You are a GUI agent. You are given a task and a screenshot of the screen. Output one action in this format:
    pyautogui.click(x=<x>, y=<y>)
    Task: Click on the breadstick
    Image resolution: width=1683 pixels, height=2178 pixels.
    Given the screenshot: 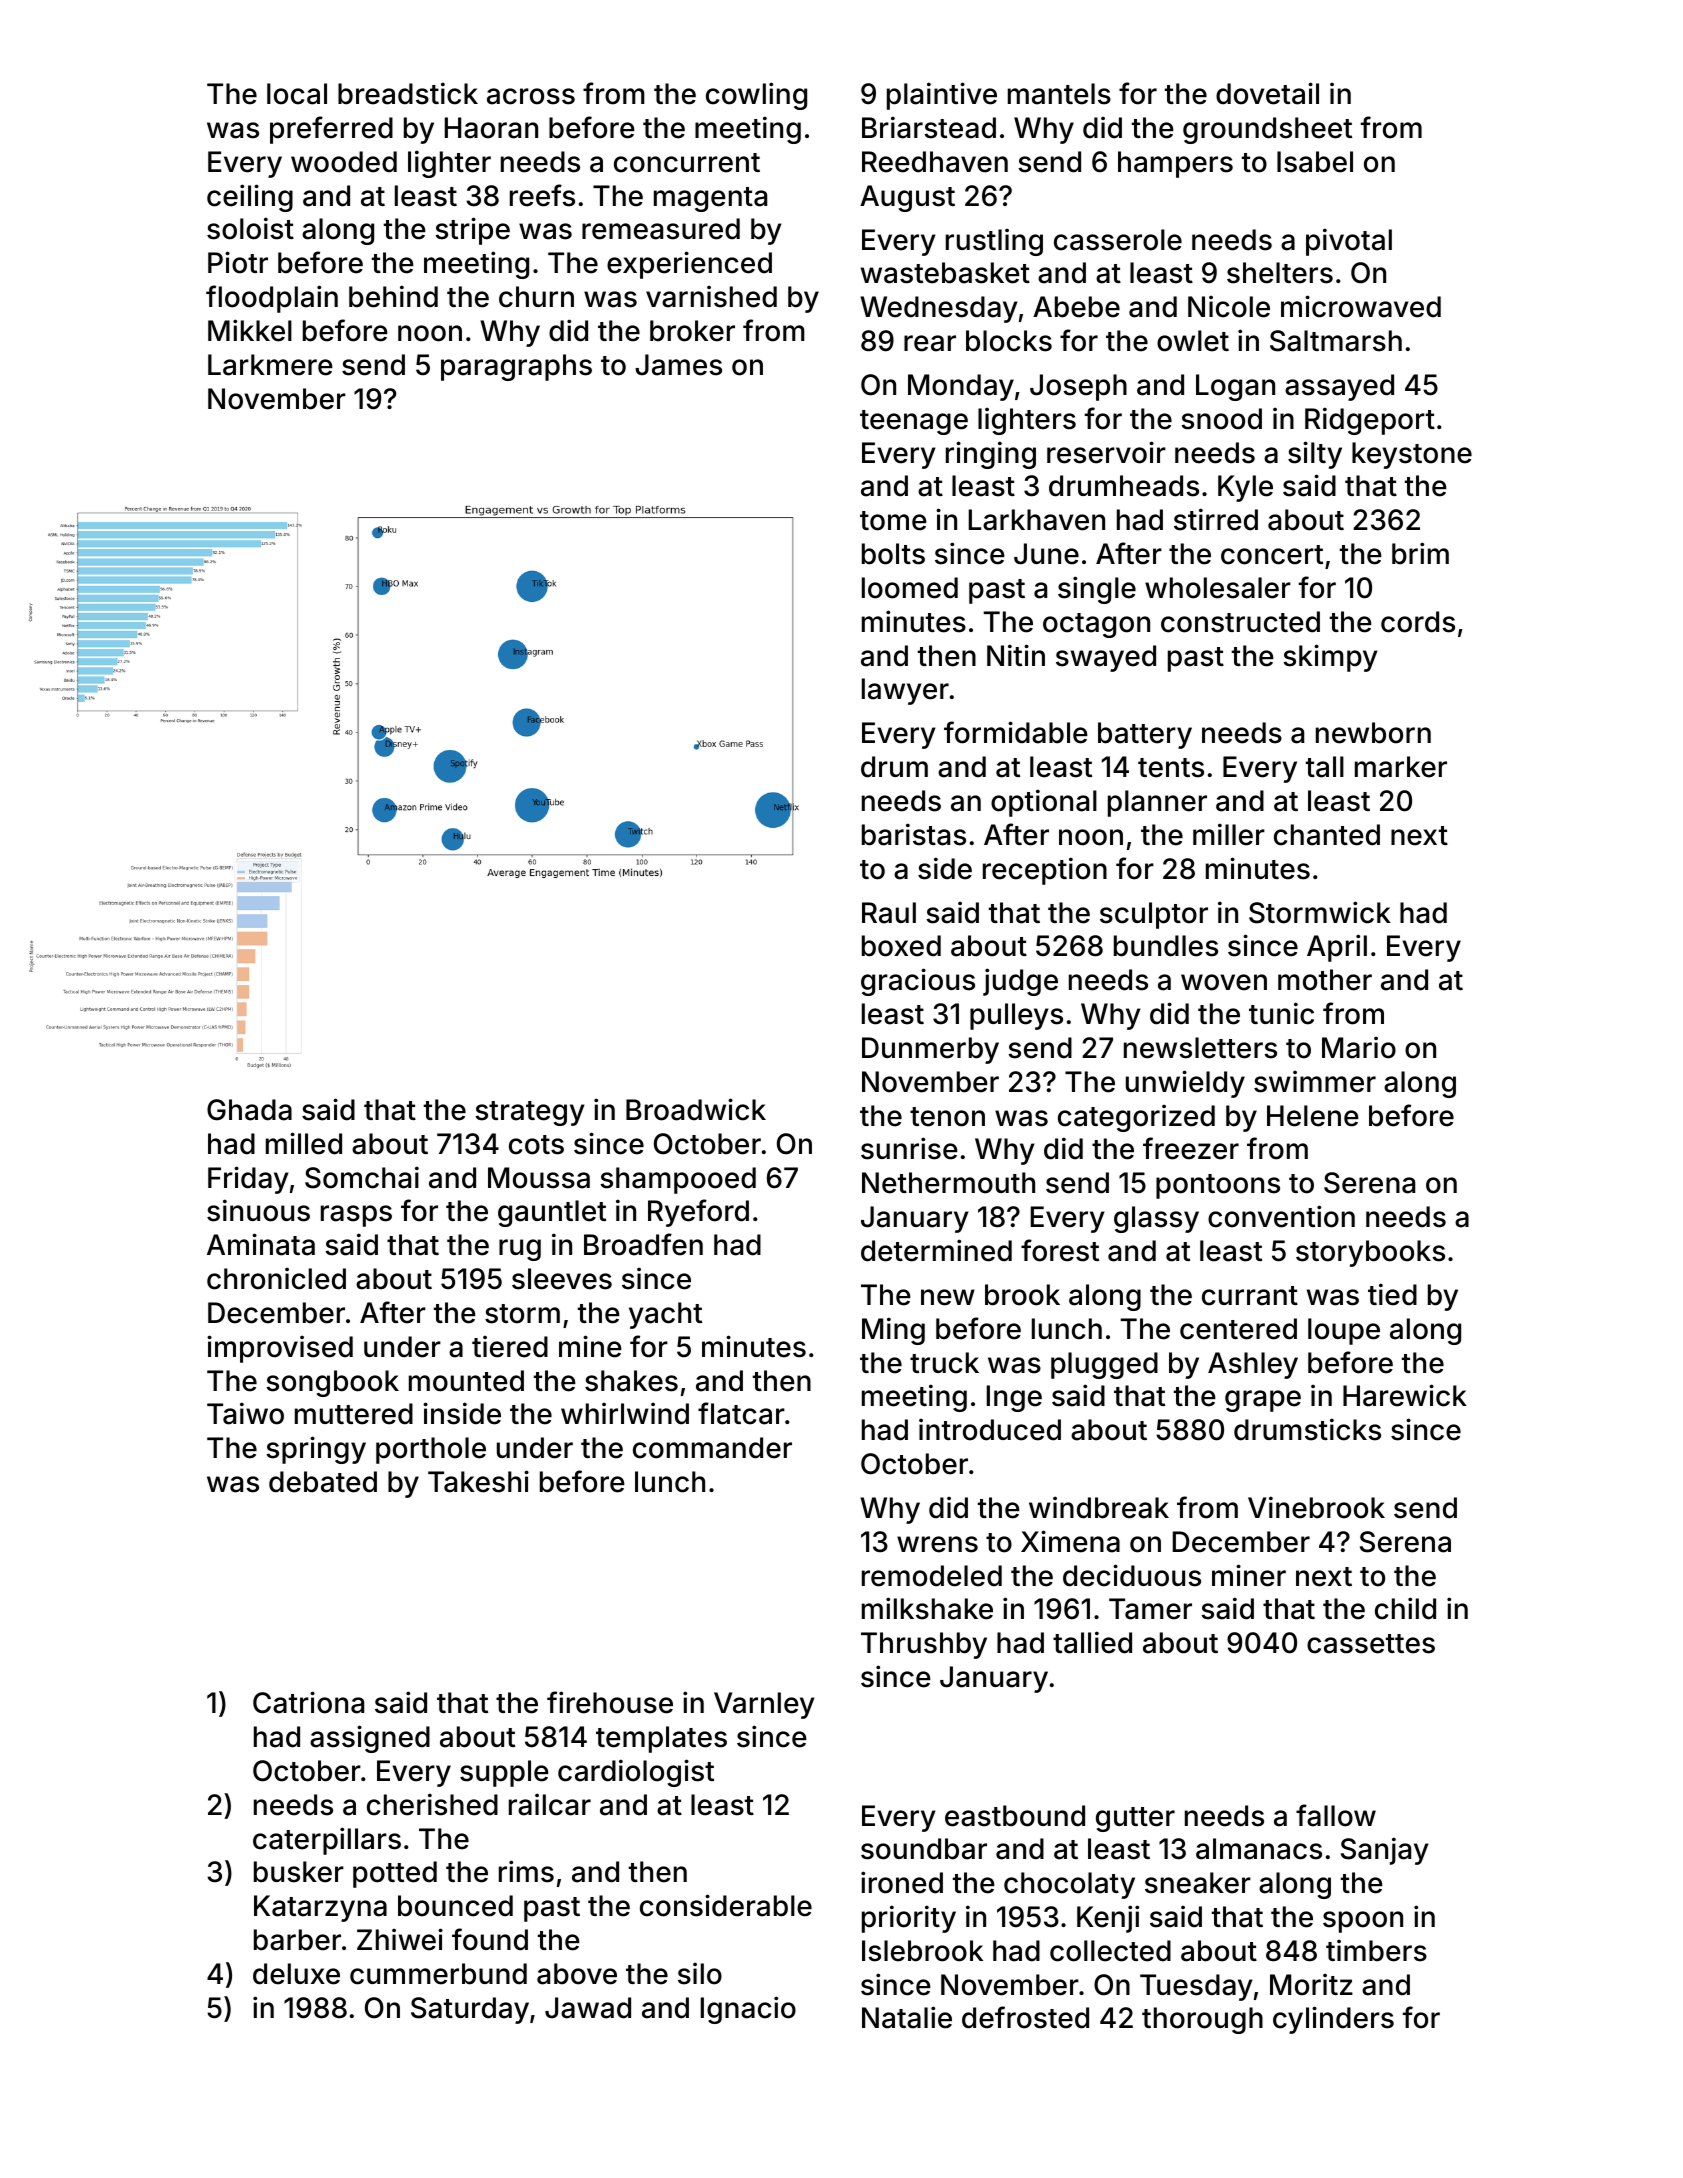 What is the action you would take?
    pyautogui.click(x=408, y=93)
